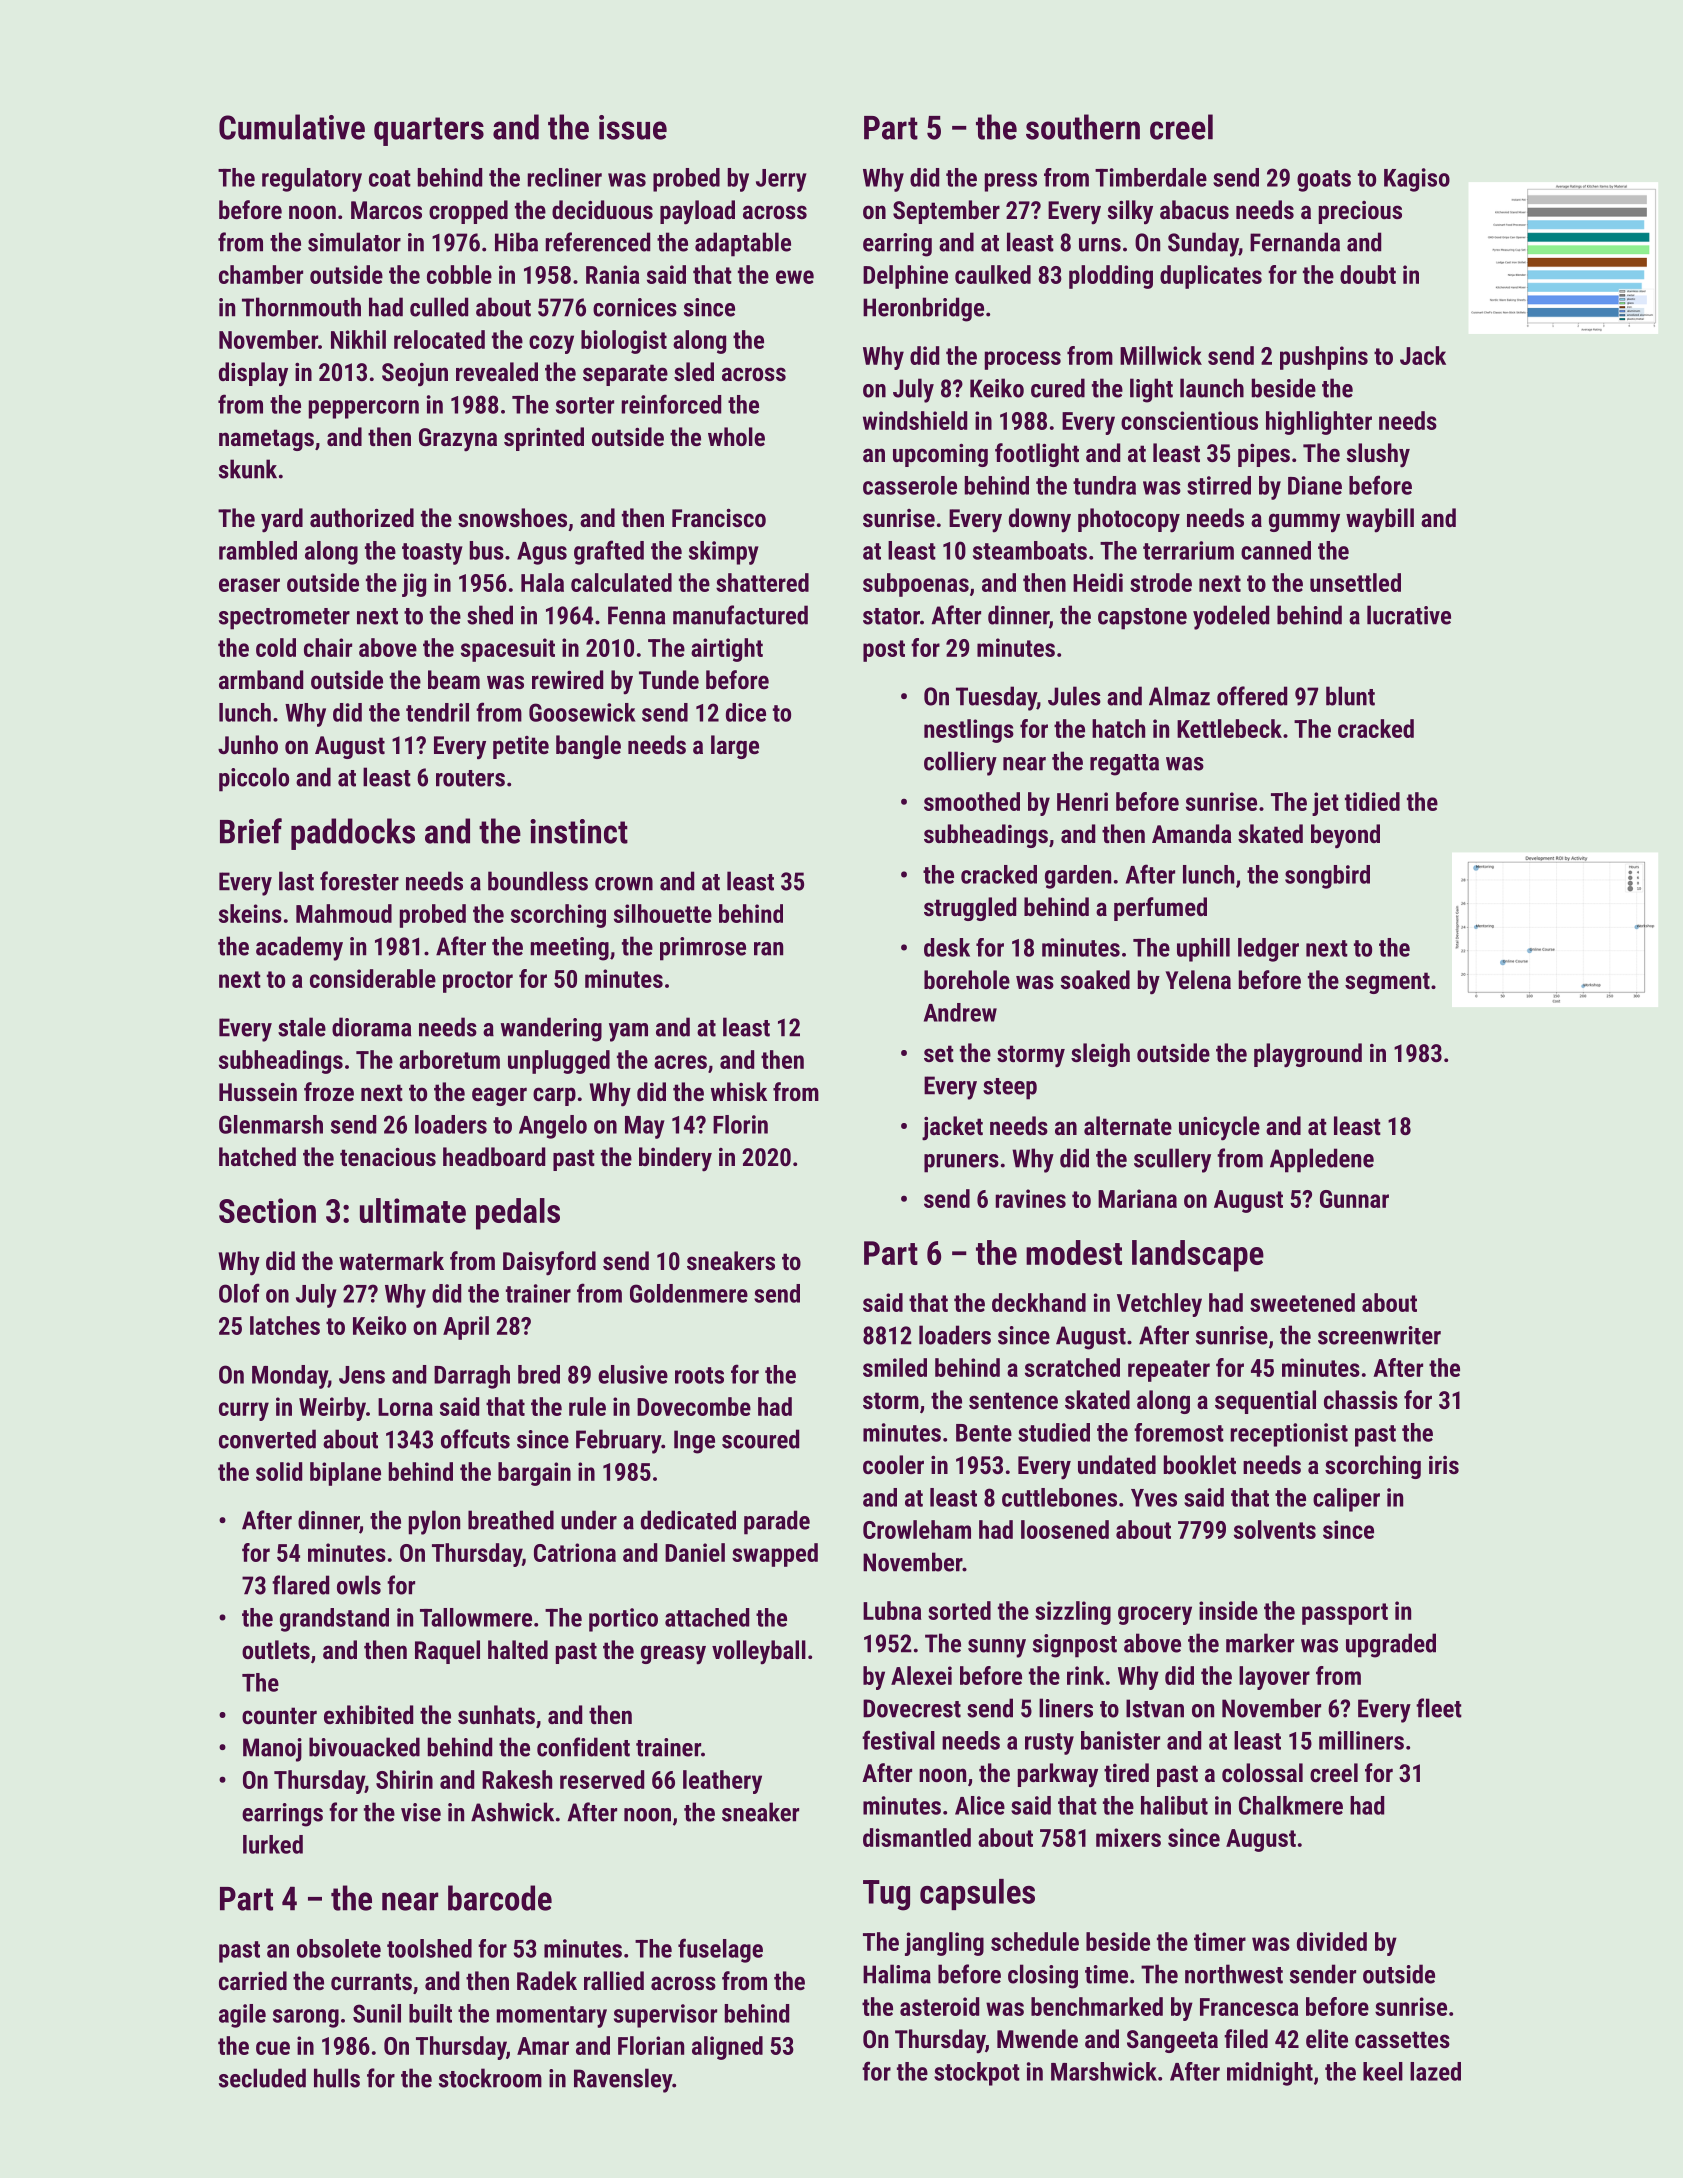 The height and width of the screenshot is (2178, 1683). I want to click on issue, so click(633, 127).
